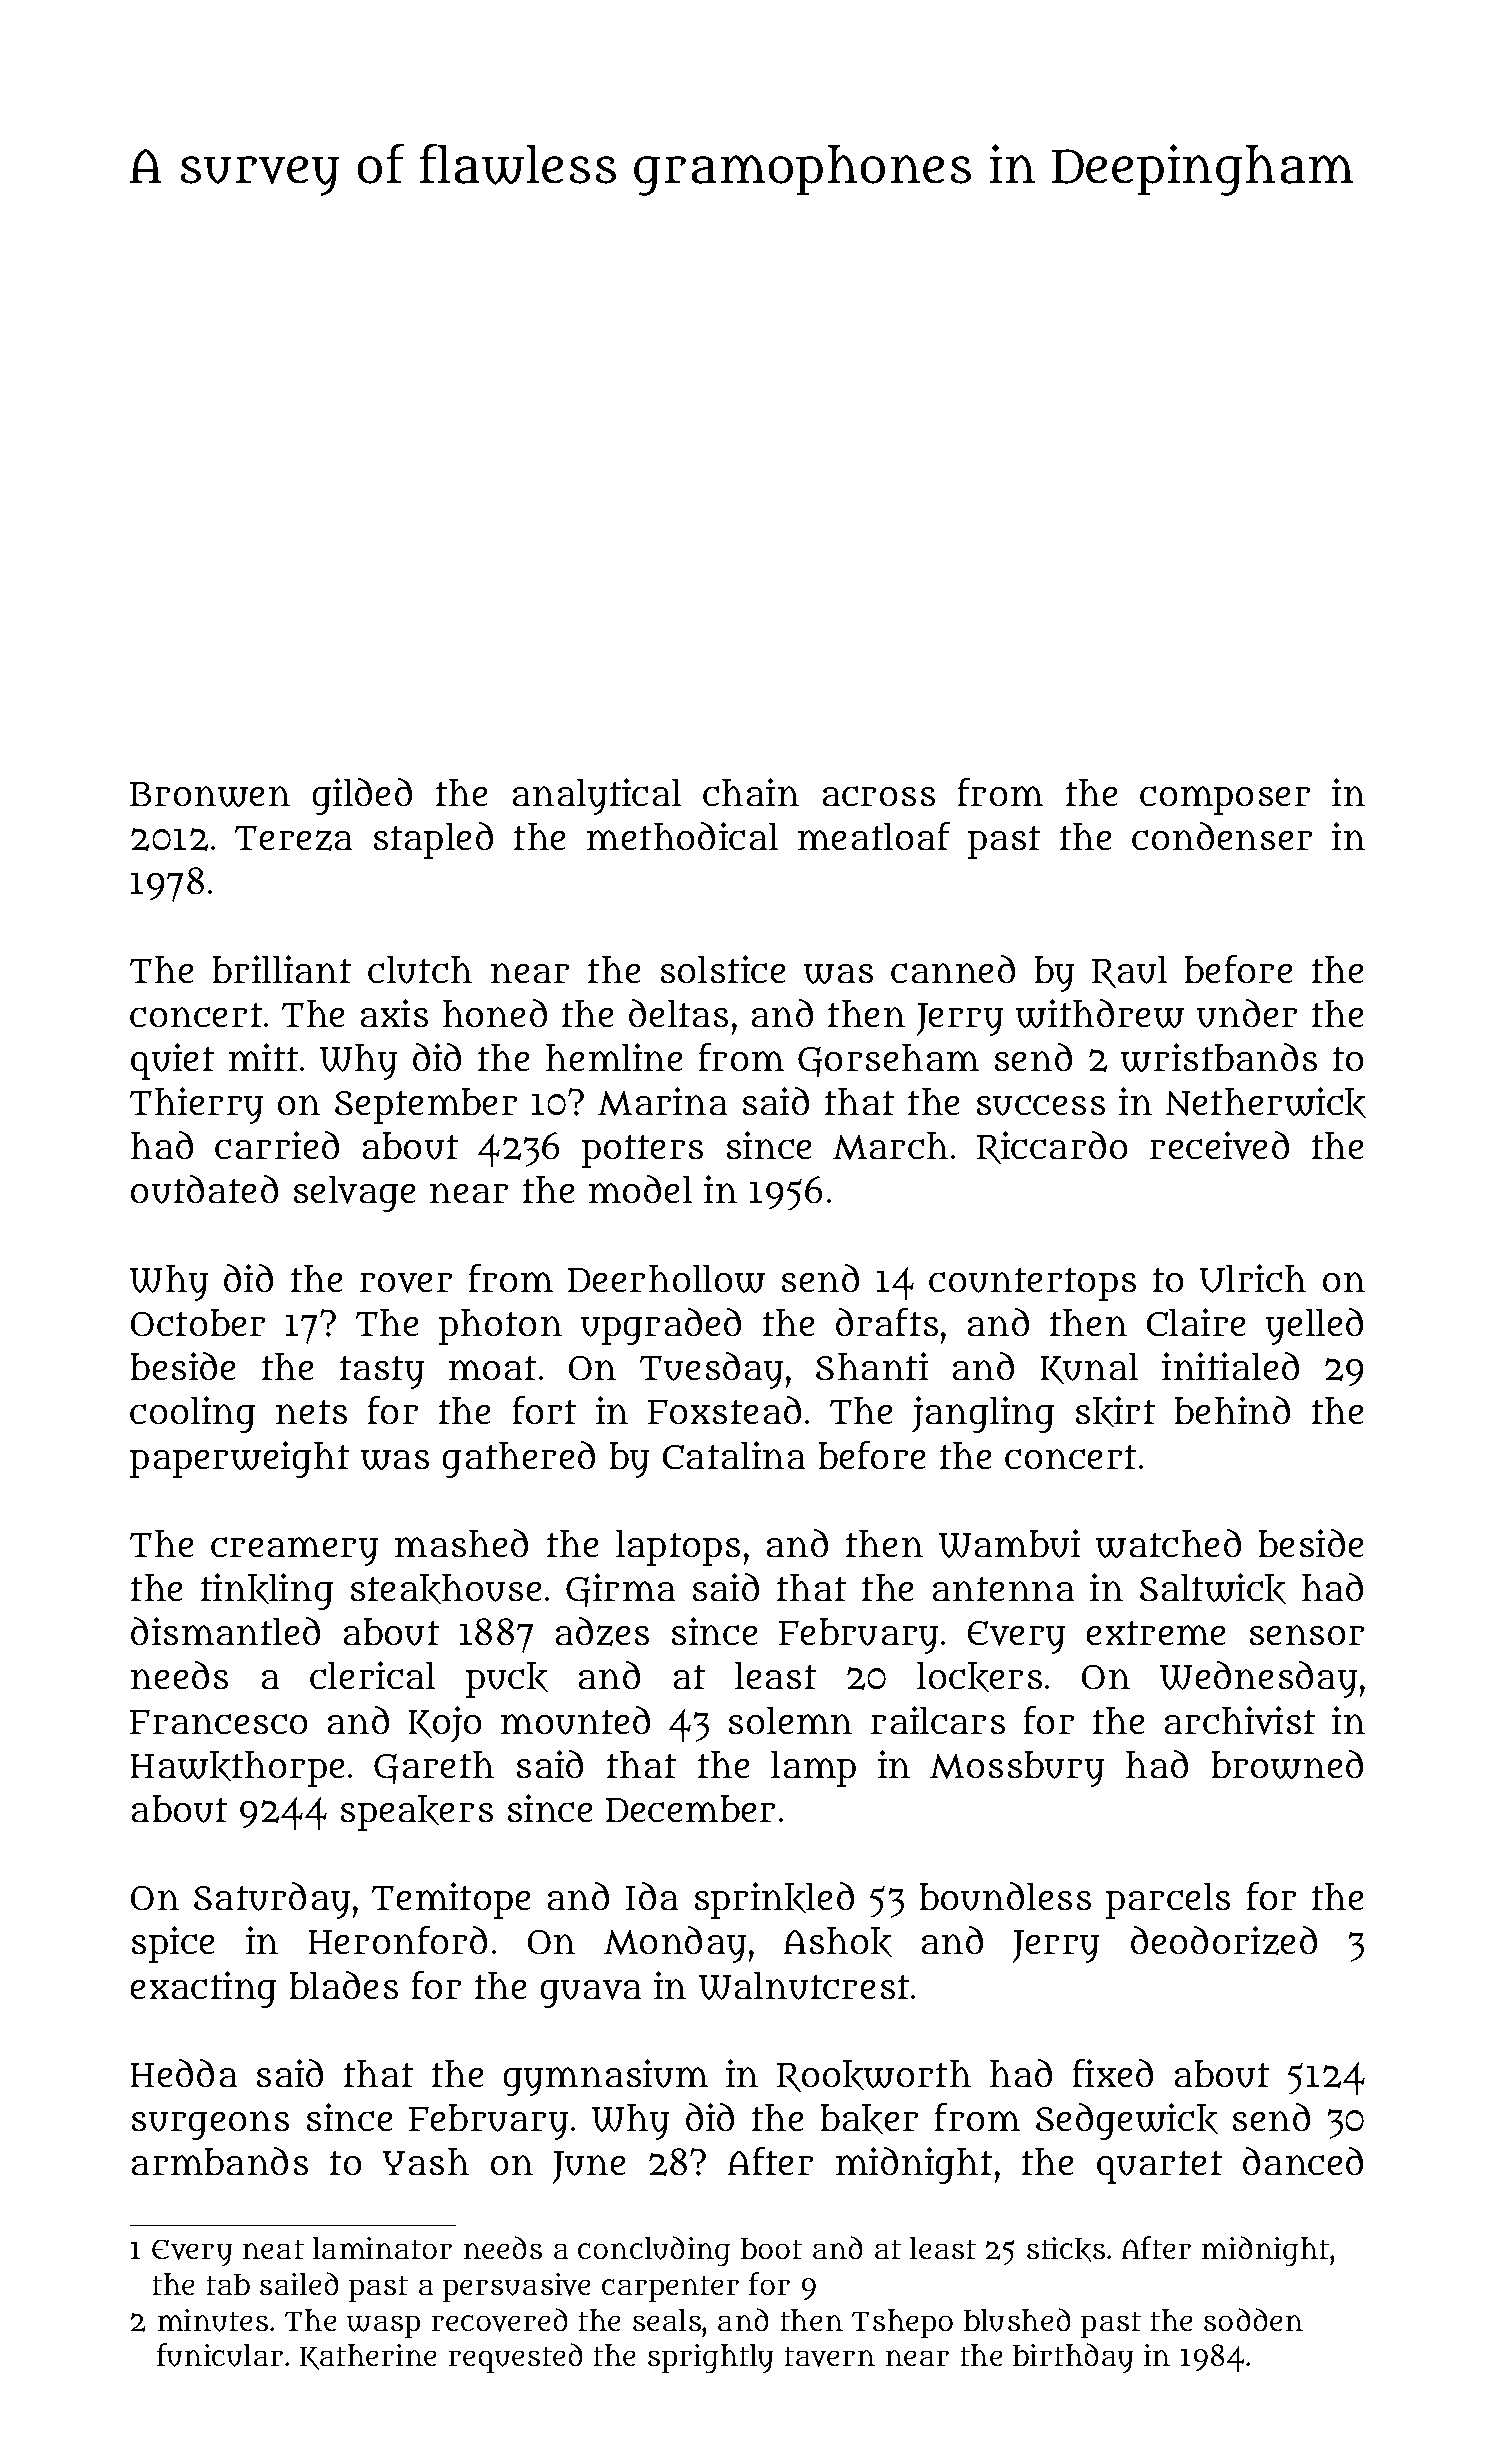  Describe the element at coordinates (210, 794) in the document. I see `Bronwen` at that location.
